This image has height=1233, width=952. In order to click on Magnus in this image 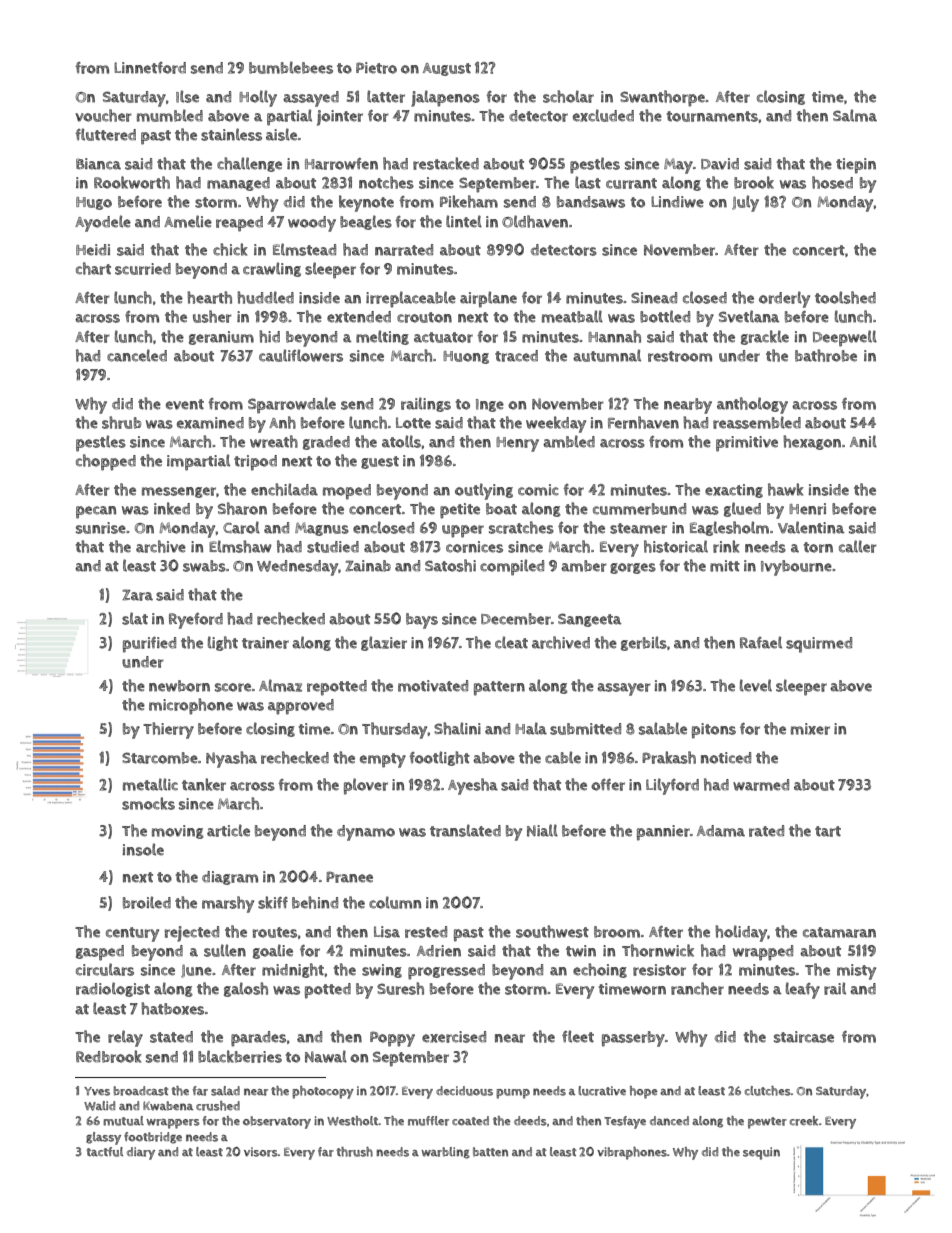, I will do `click(322, 529)`.
